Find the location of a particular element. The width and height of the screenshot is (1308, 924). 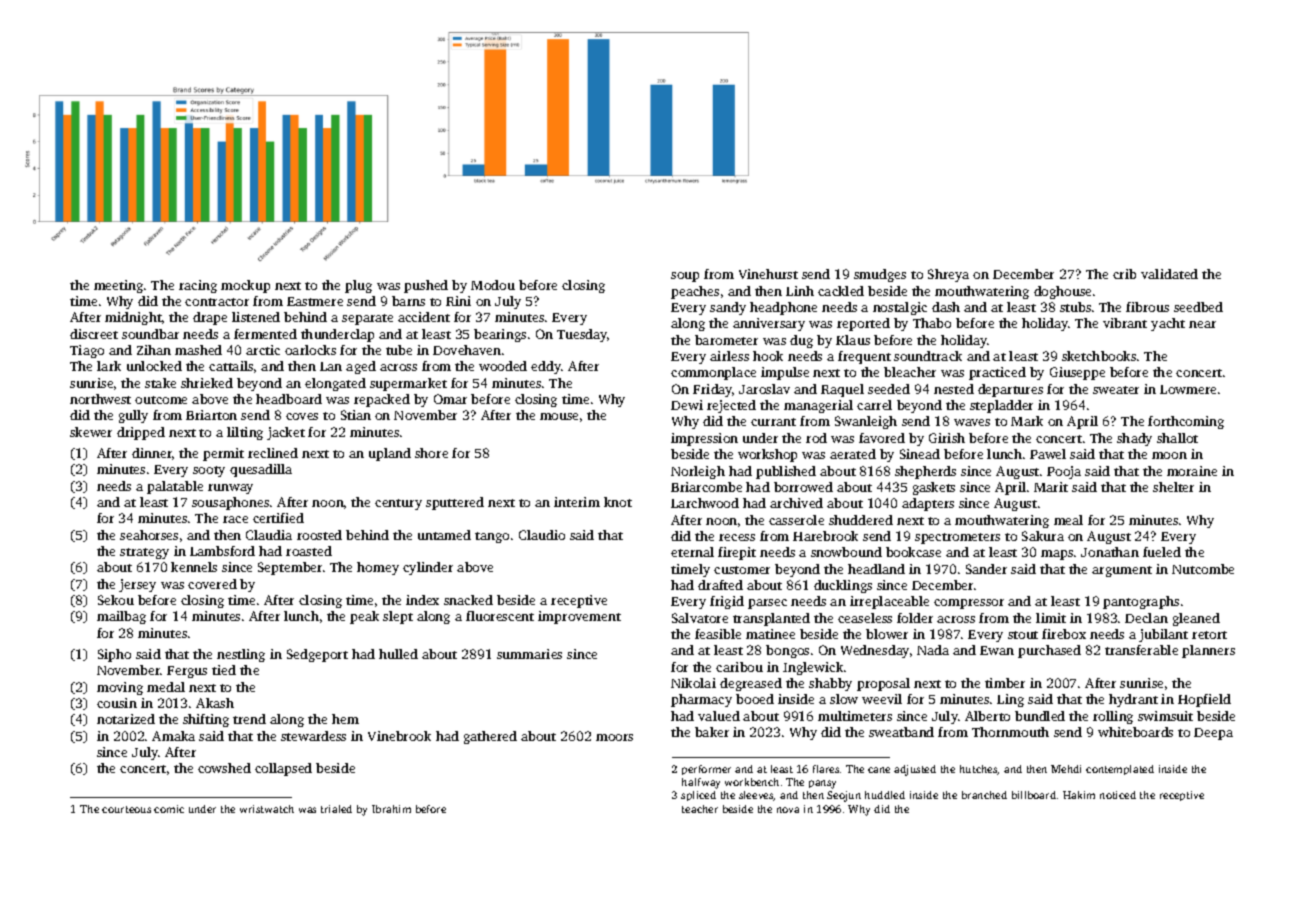

Amaka is located at coordinates (173, 736).
